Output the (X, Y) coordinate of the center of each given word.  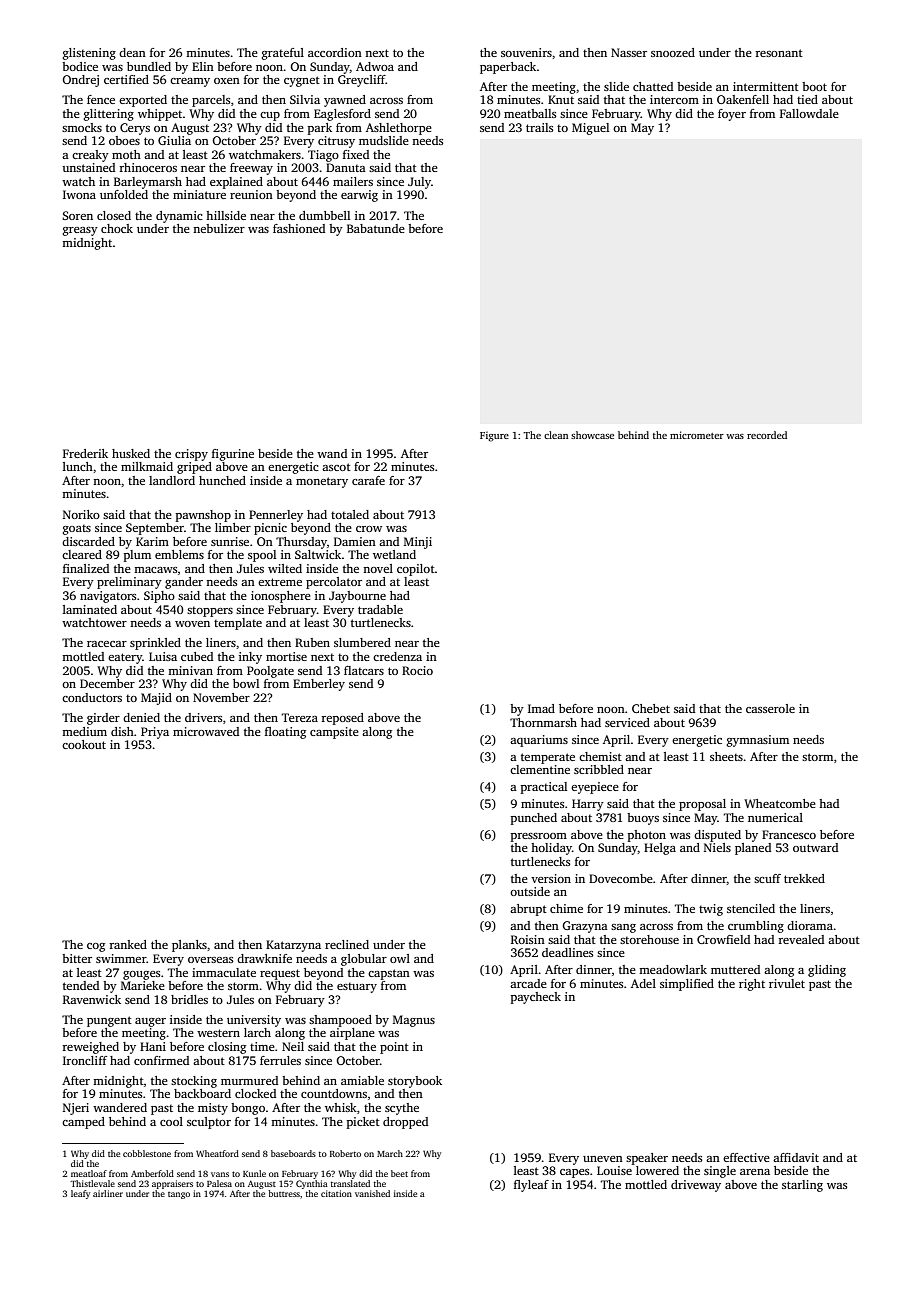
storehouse (649, 939)
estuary (357, 988)
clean (556, 435)
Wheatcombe (780, 803)
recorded (767, 435)
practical (544, 788)
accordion (335, 52)
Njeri (76, 1109)
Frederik (85, 453)
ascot (336, 467)
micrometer (697, 435)
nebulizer (219, 228)
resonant (779, 53)
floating (285, 733)
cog (96, 947)
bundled (149, 66)
